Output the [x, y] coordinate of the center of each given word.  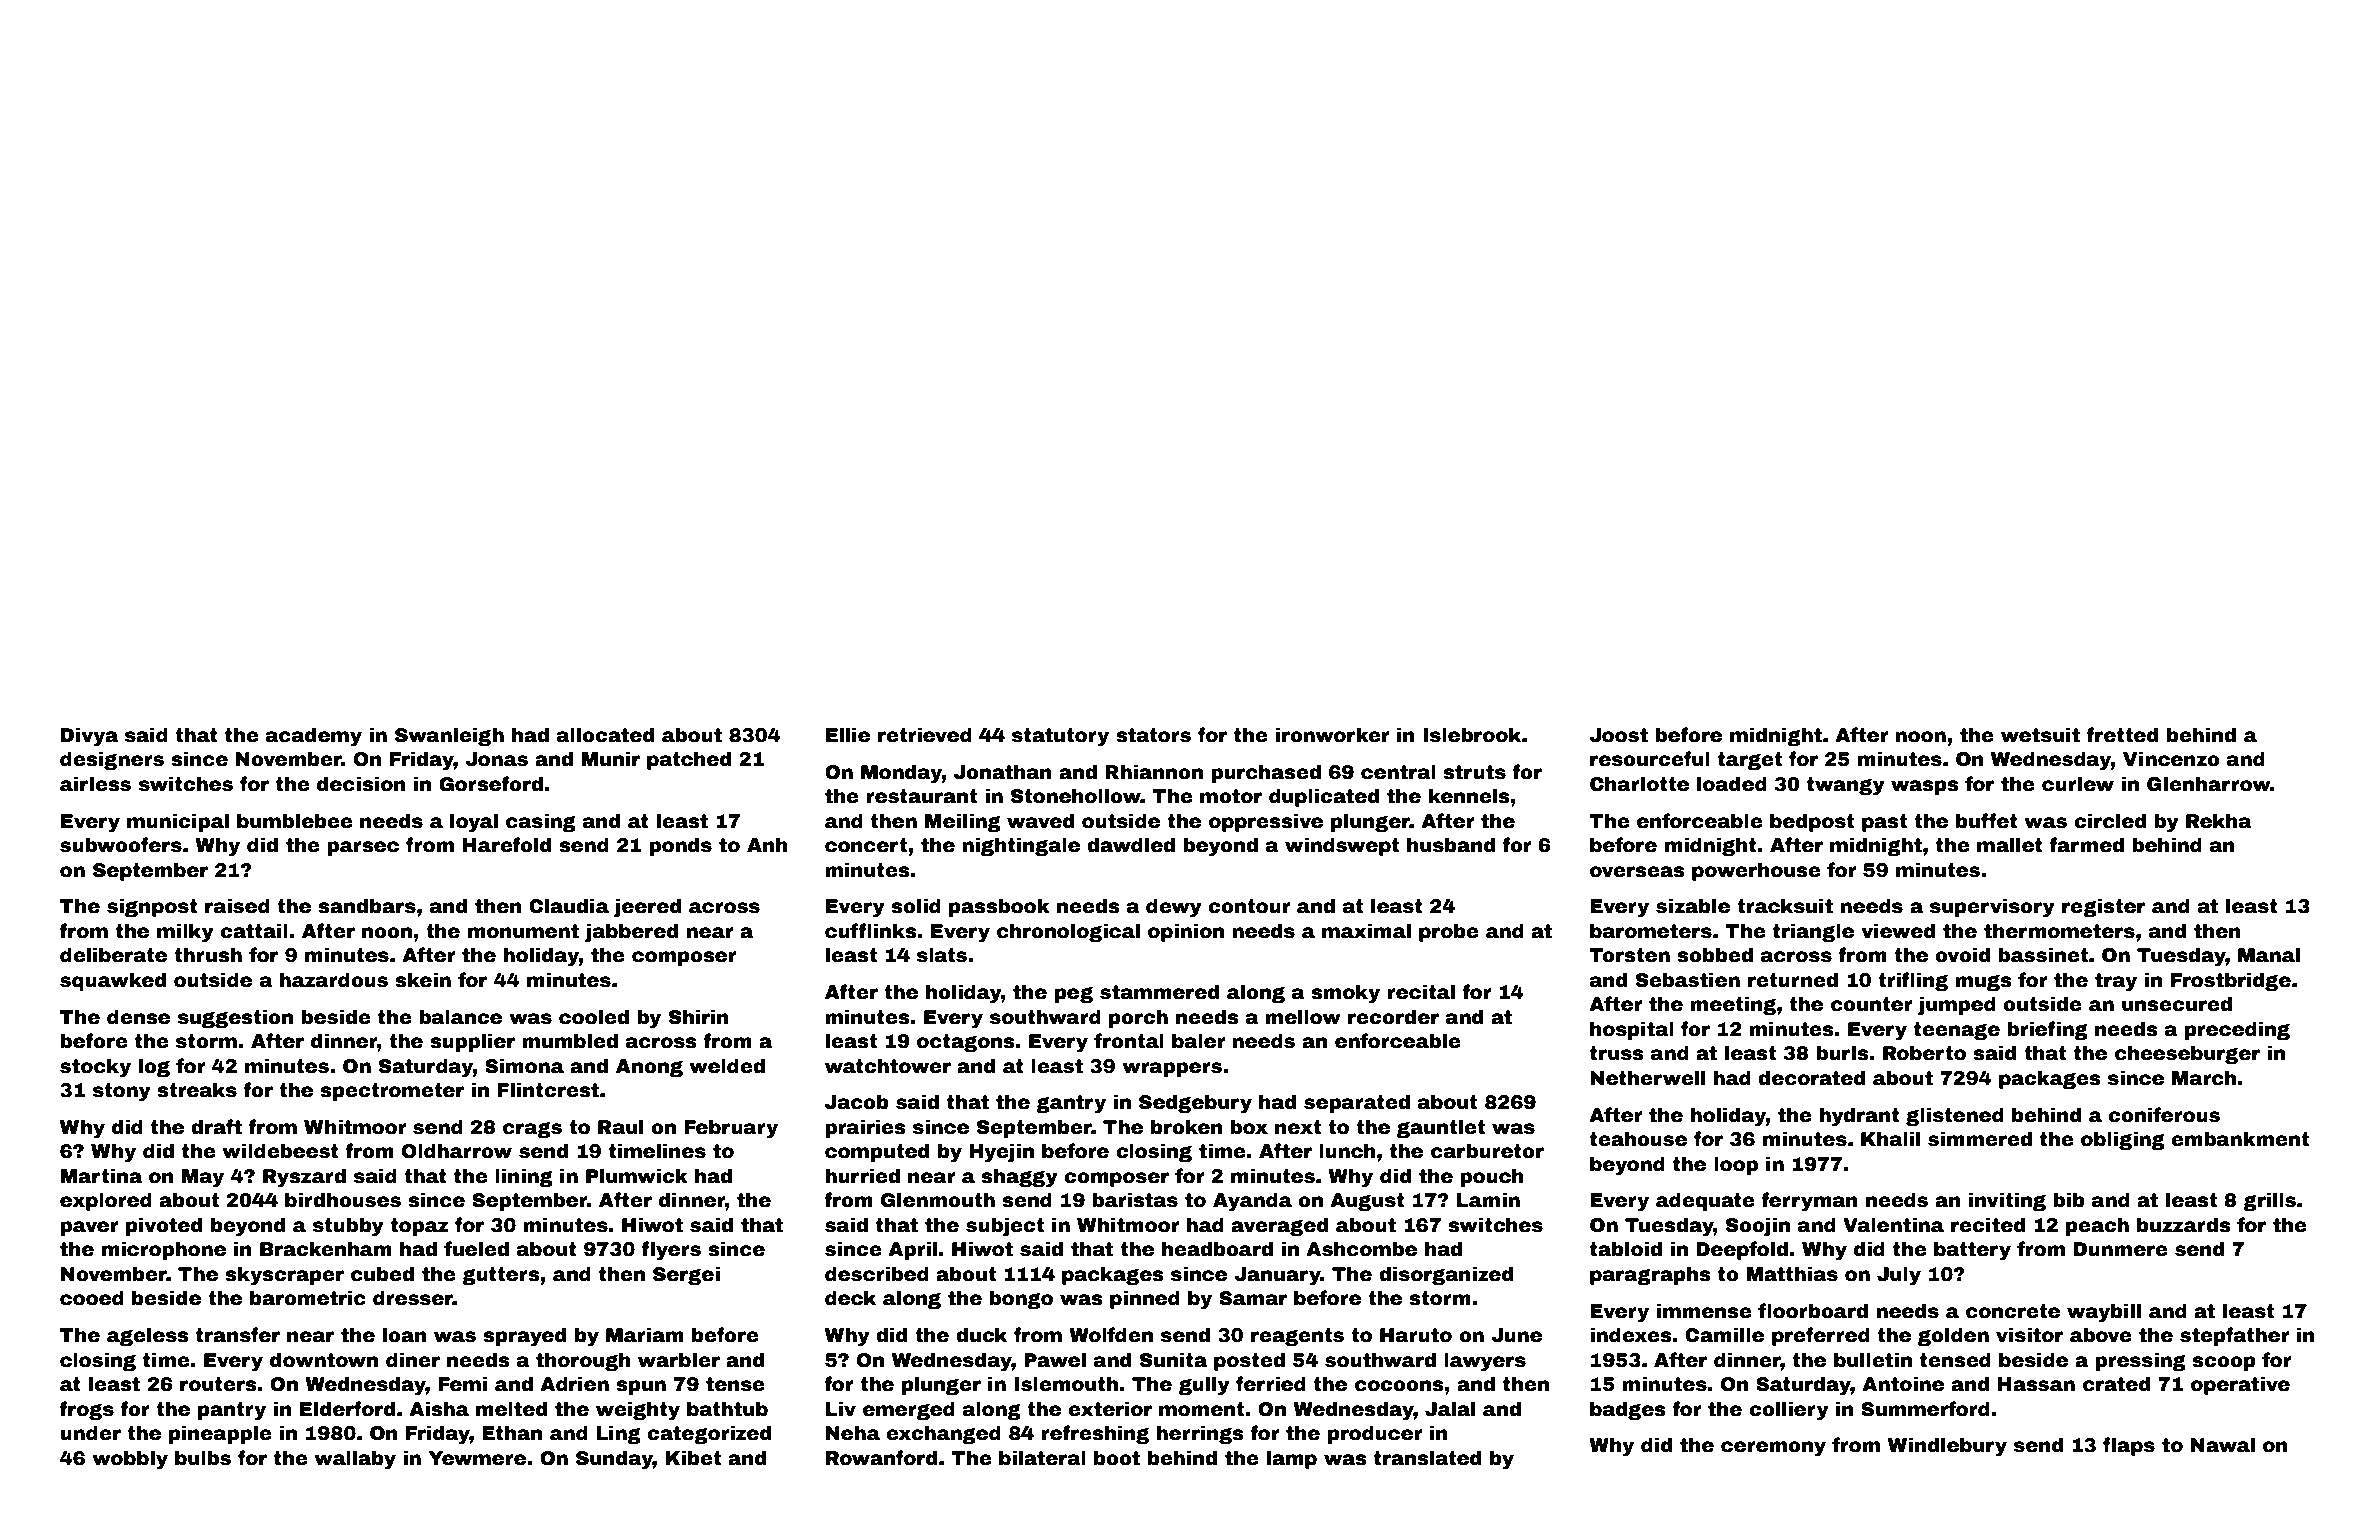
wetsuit [2040, 735]
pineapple [220, 1434]
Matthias [1792, 1274]
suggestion [235, 1018]
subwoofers [121, 845]
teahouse [1638, 1139]
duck [981, 1335]
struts [1474, 772]
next [1298, 1127]
